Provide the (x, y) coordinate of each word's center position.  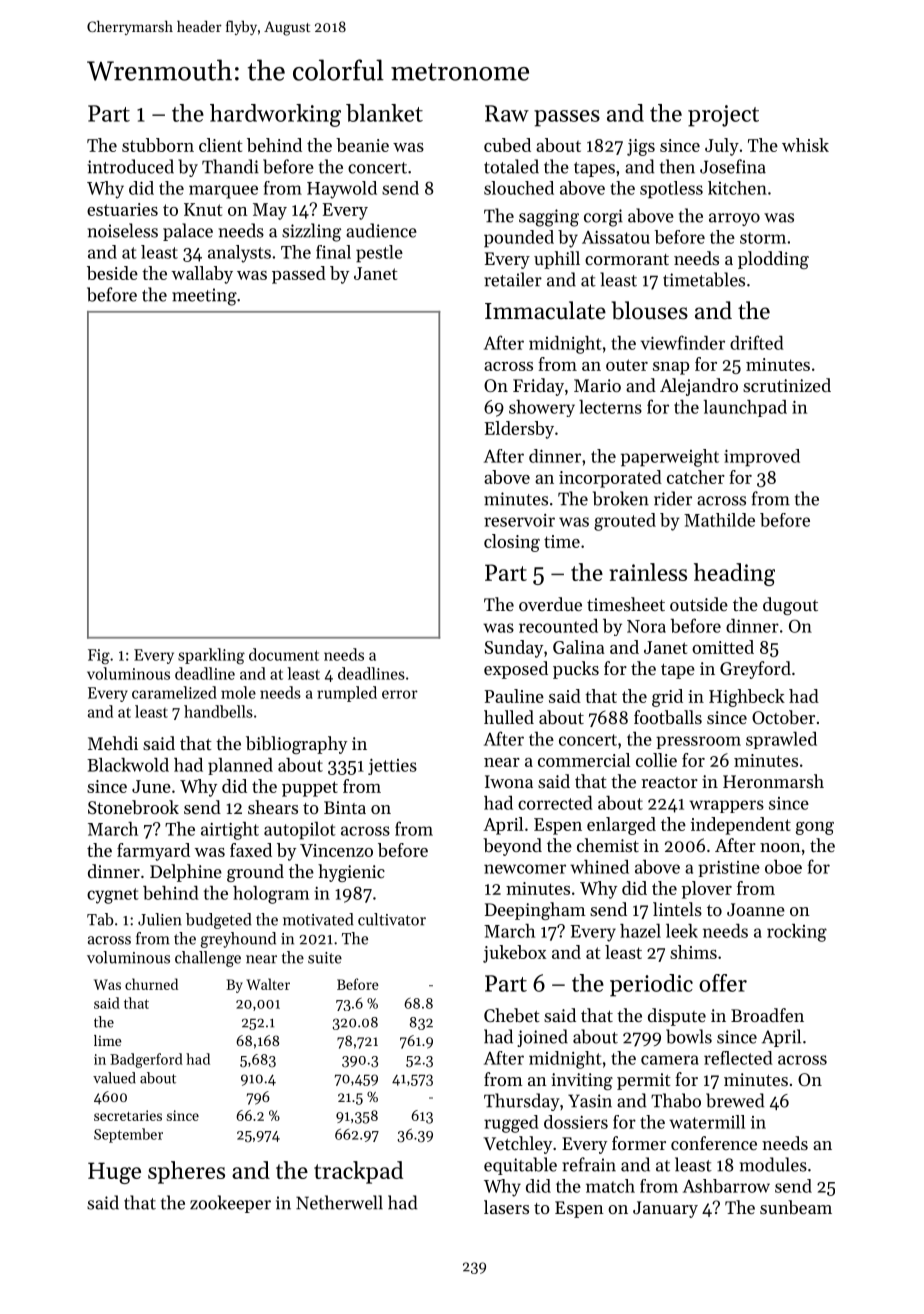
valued (114, 1078)
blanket (384, 113)
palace (188, 232)
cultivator (392, 919)
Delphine (186, 873)
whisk (805, 145)
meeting (204, 297)
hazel (640, 931)
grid (667, 698)
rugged (511, 1124)
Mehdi (113, 743)
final (333, 252)
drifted (757, 342)
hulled (509, 717)
